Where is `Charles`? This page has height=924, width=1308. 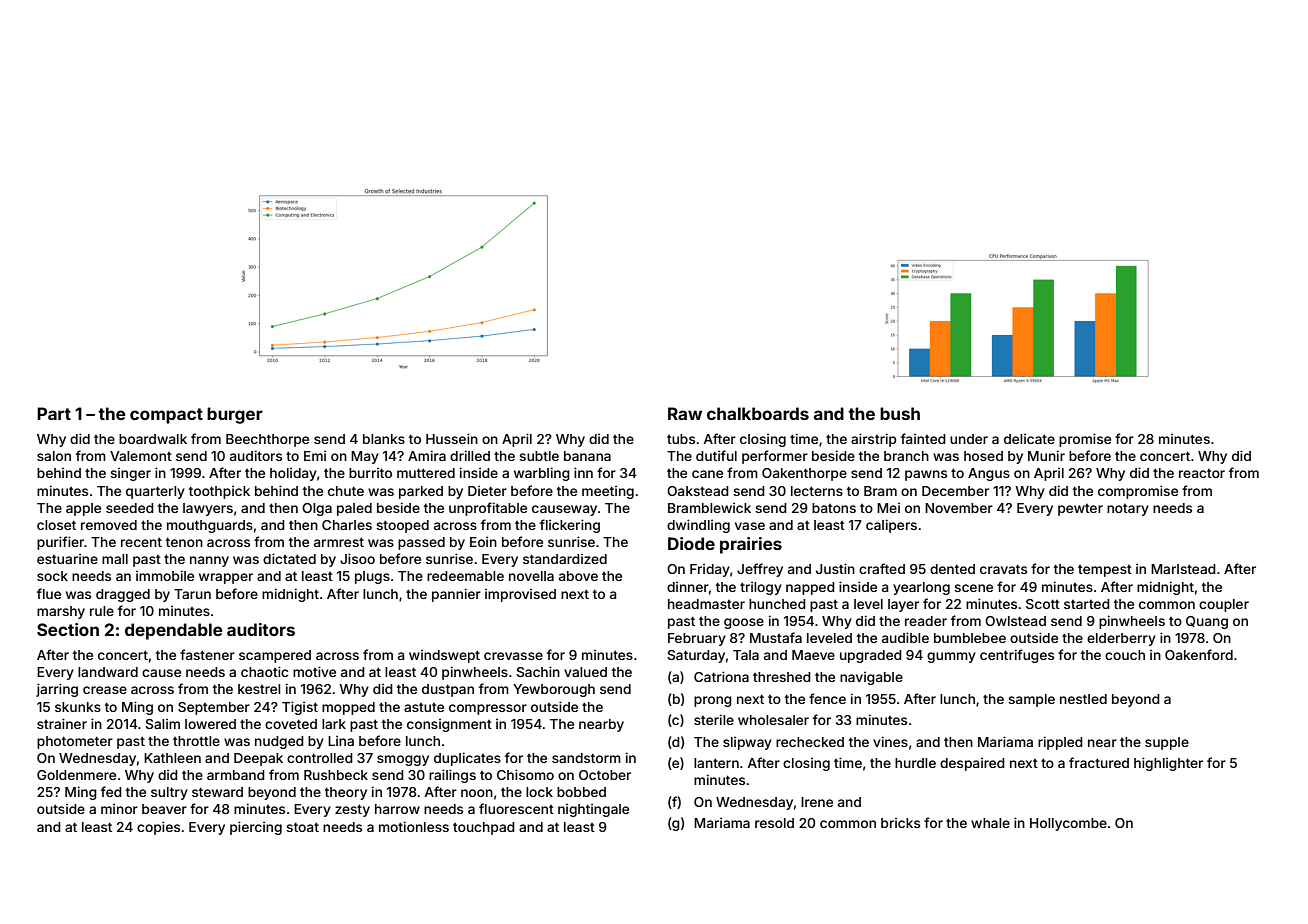 Charles is located at coordinates (347, 525).
